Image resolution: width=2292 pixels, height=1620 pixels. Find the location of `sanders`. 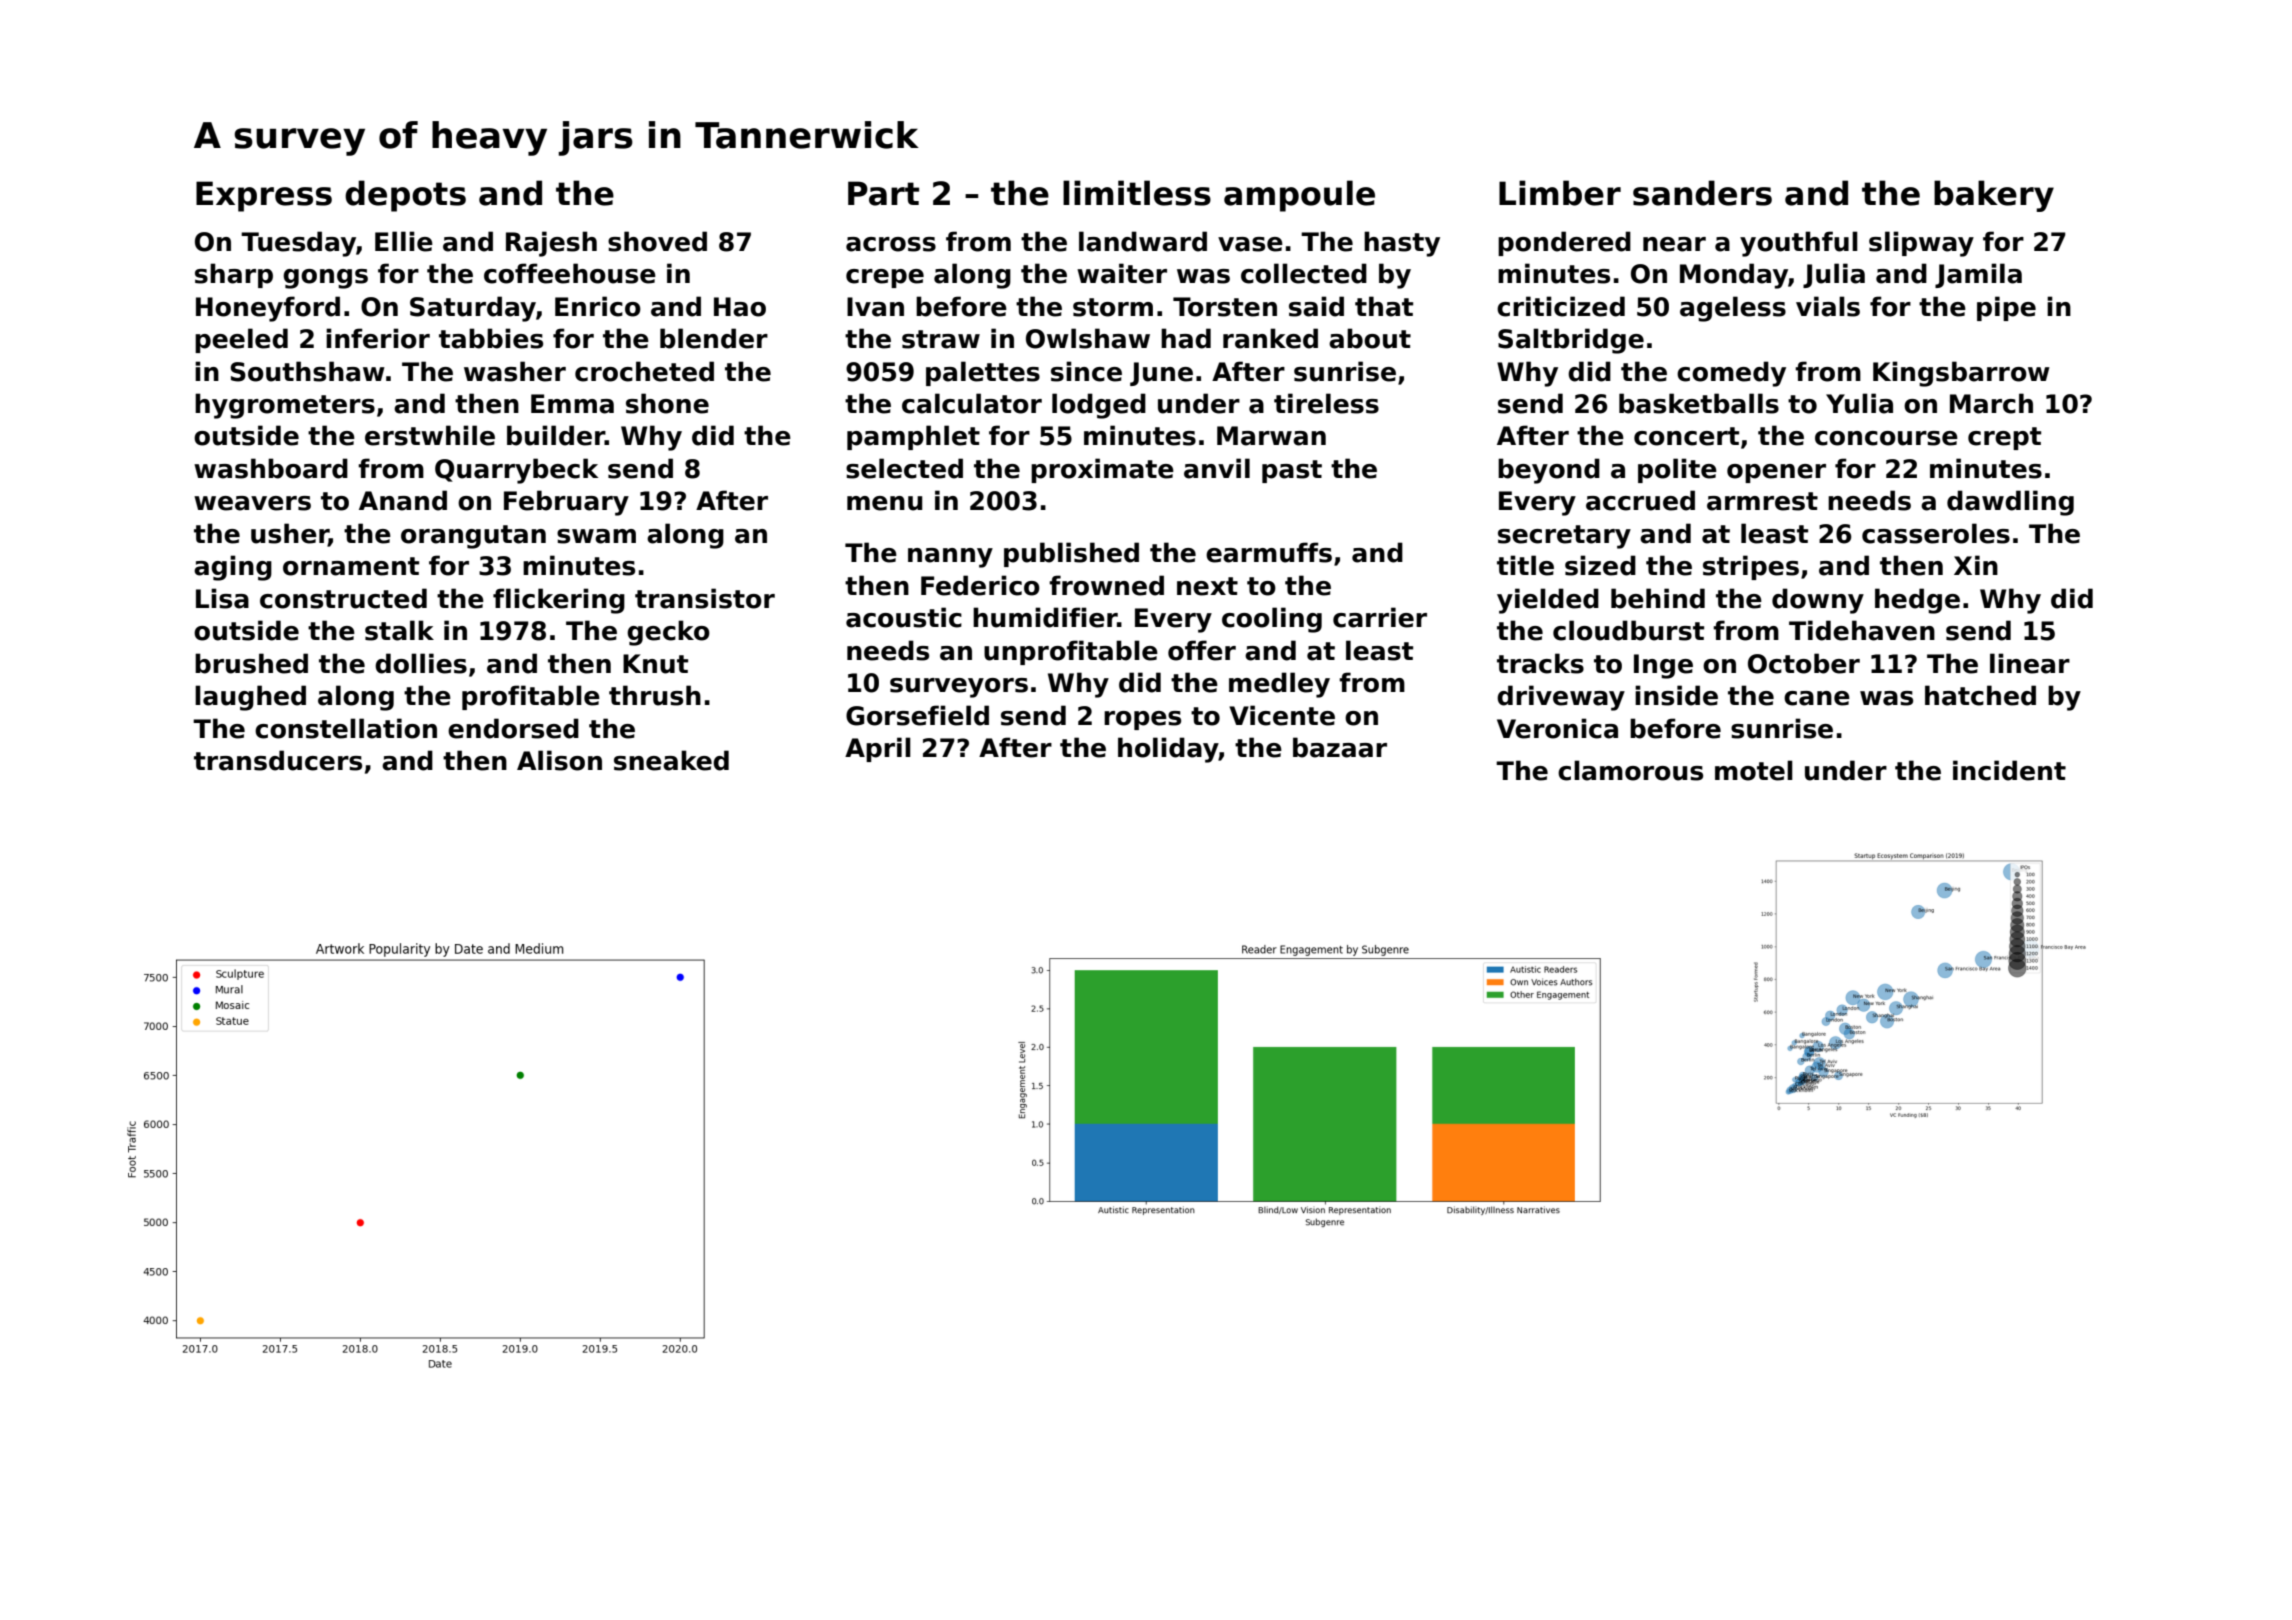

sanders is located at coordinates (1702, 193).
